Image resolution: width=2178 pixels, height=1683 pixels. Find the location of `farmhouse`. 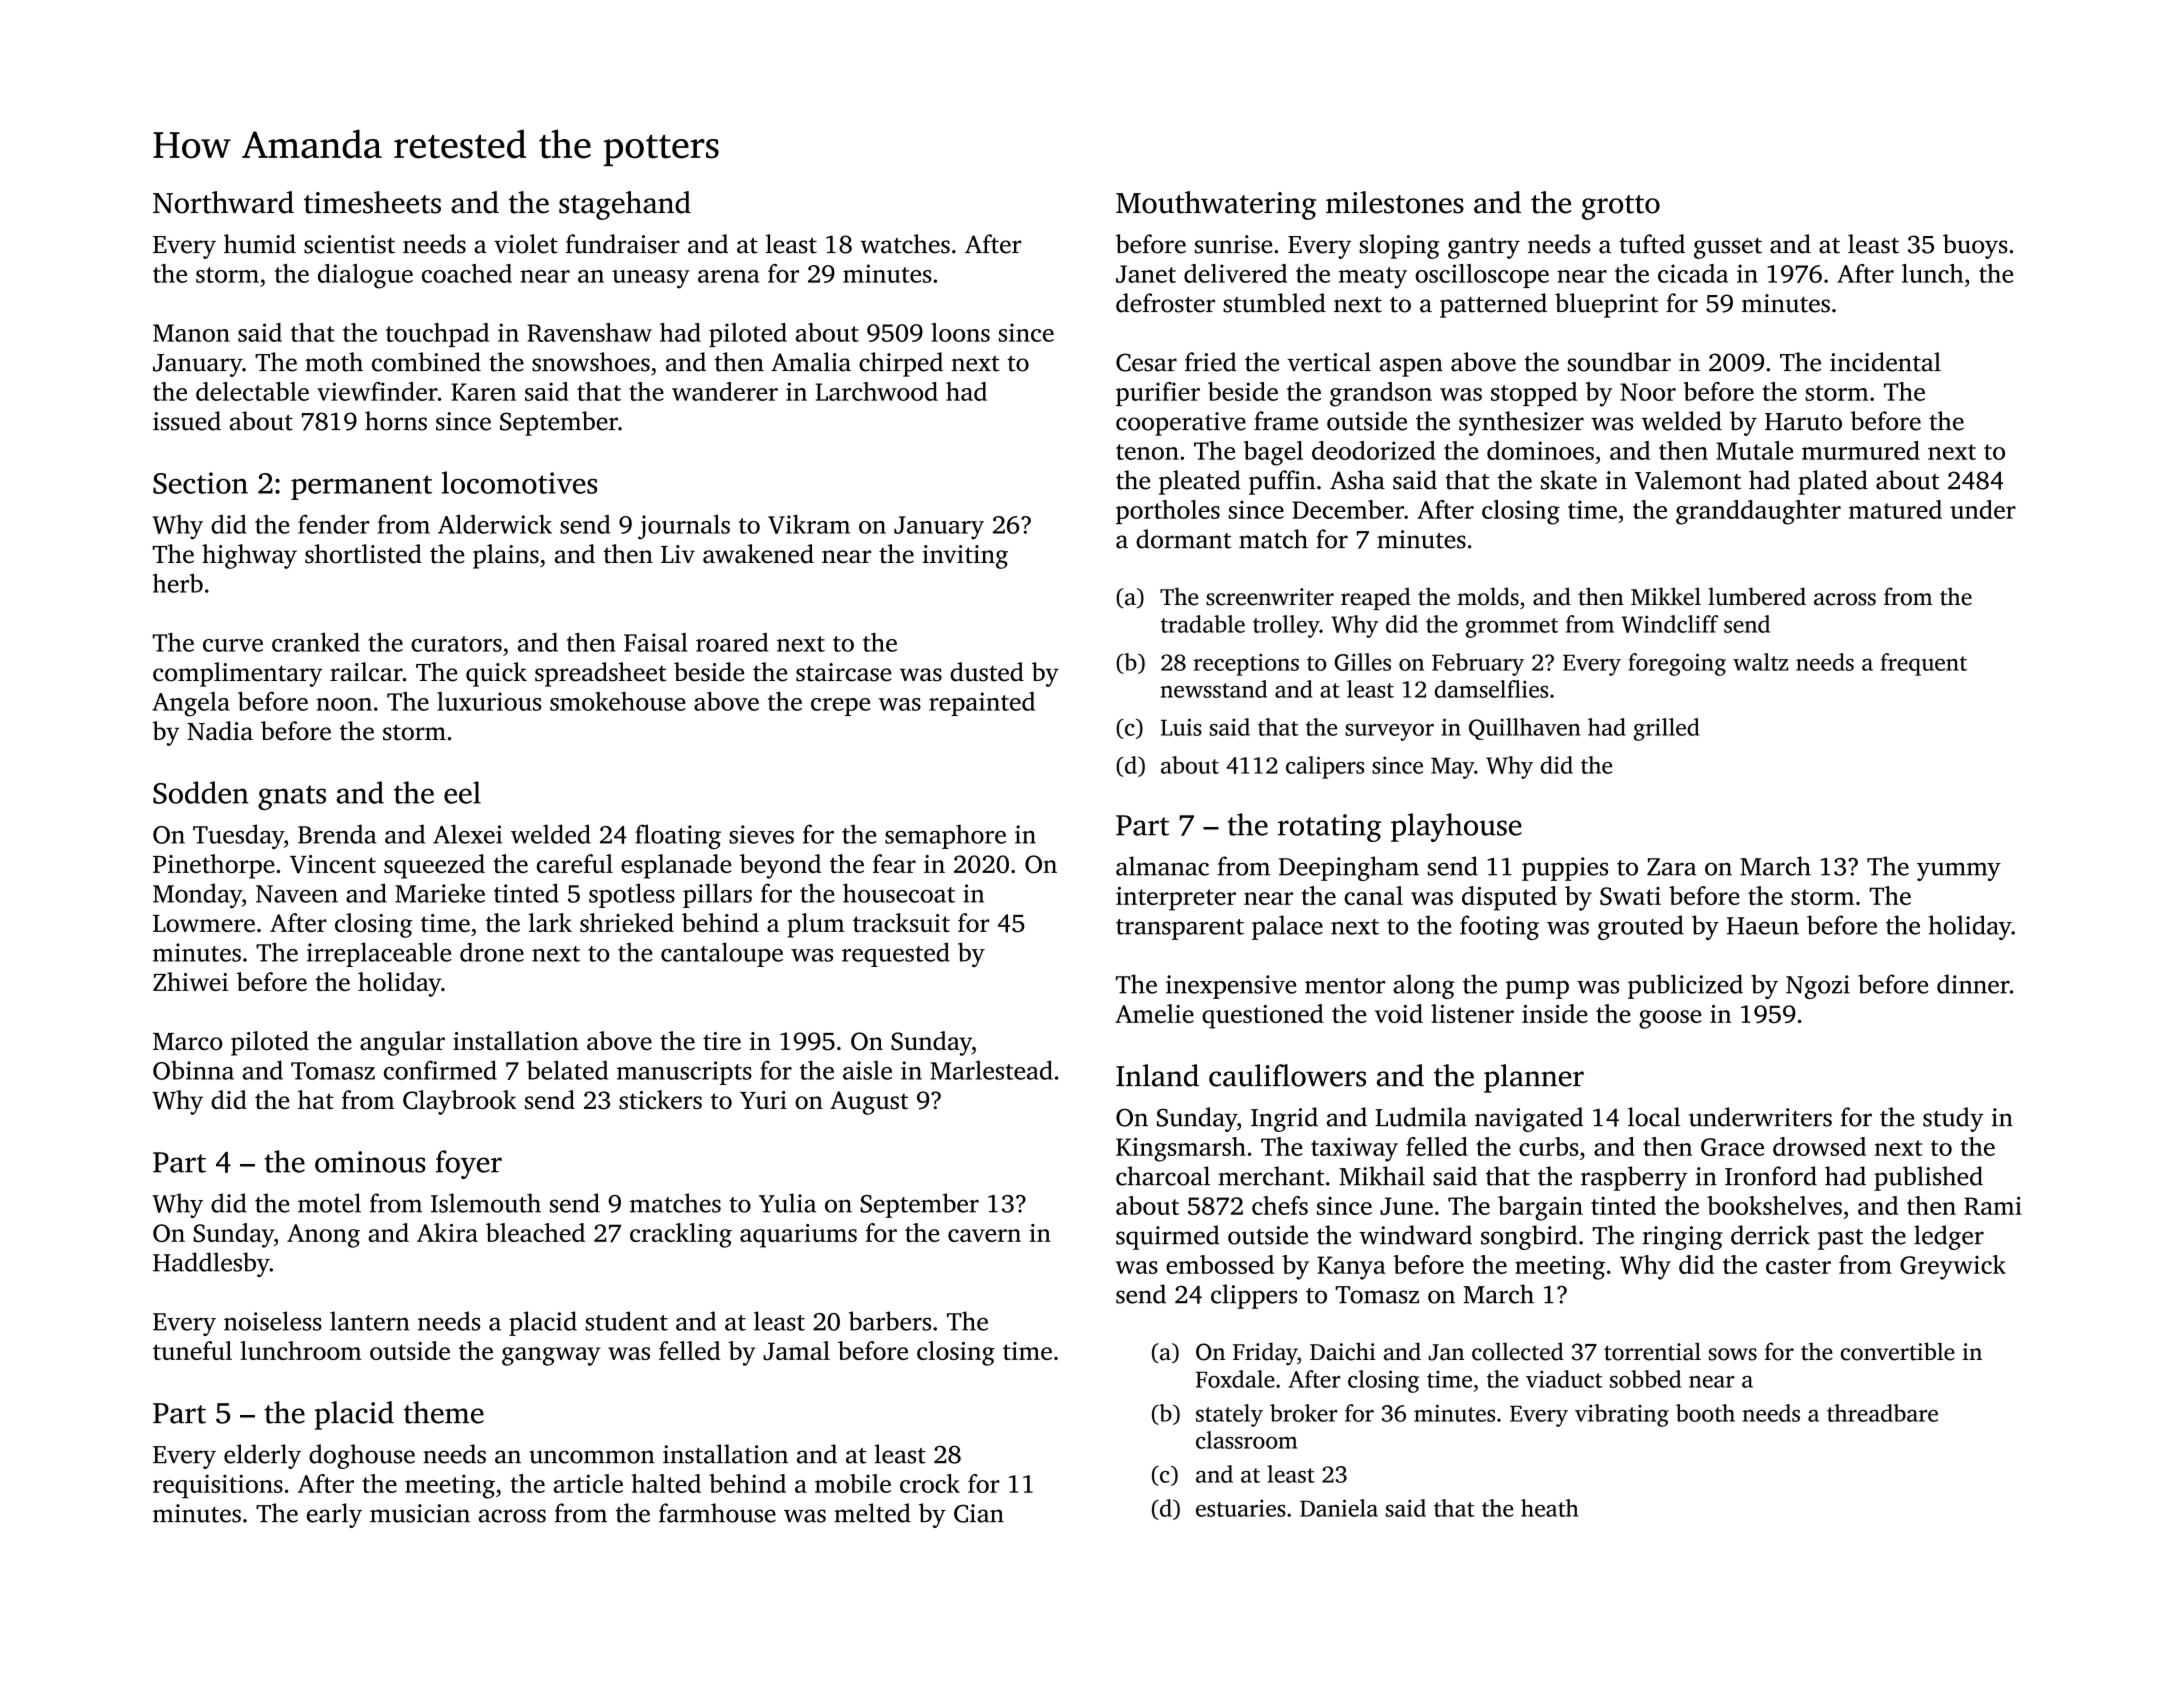

farmhouse is located at coordinates (717, 1513).
